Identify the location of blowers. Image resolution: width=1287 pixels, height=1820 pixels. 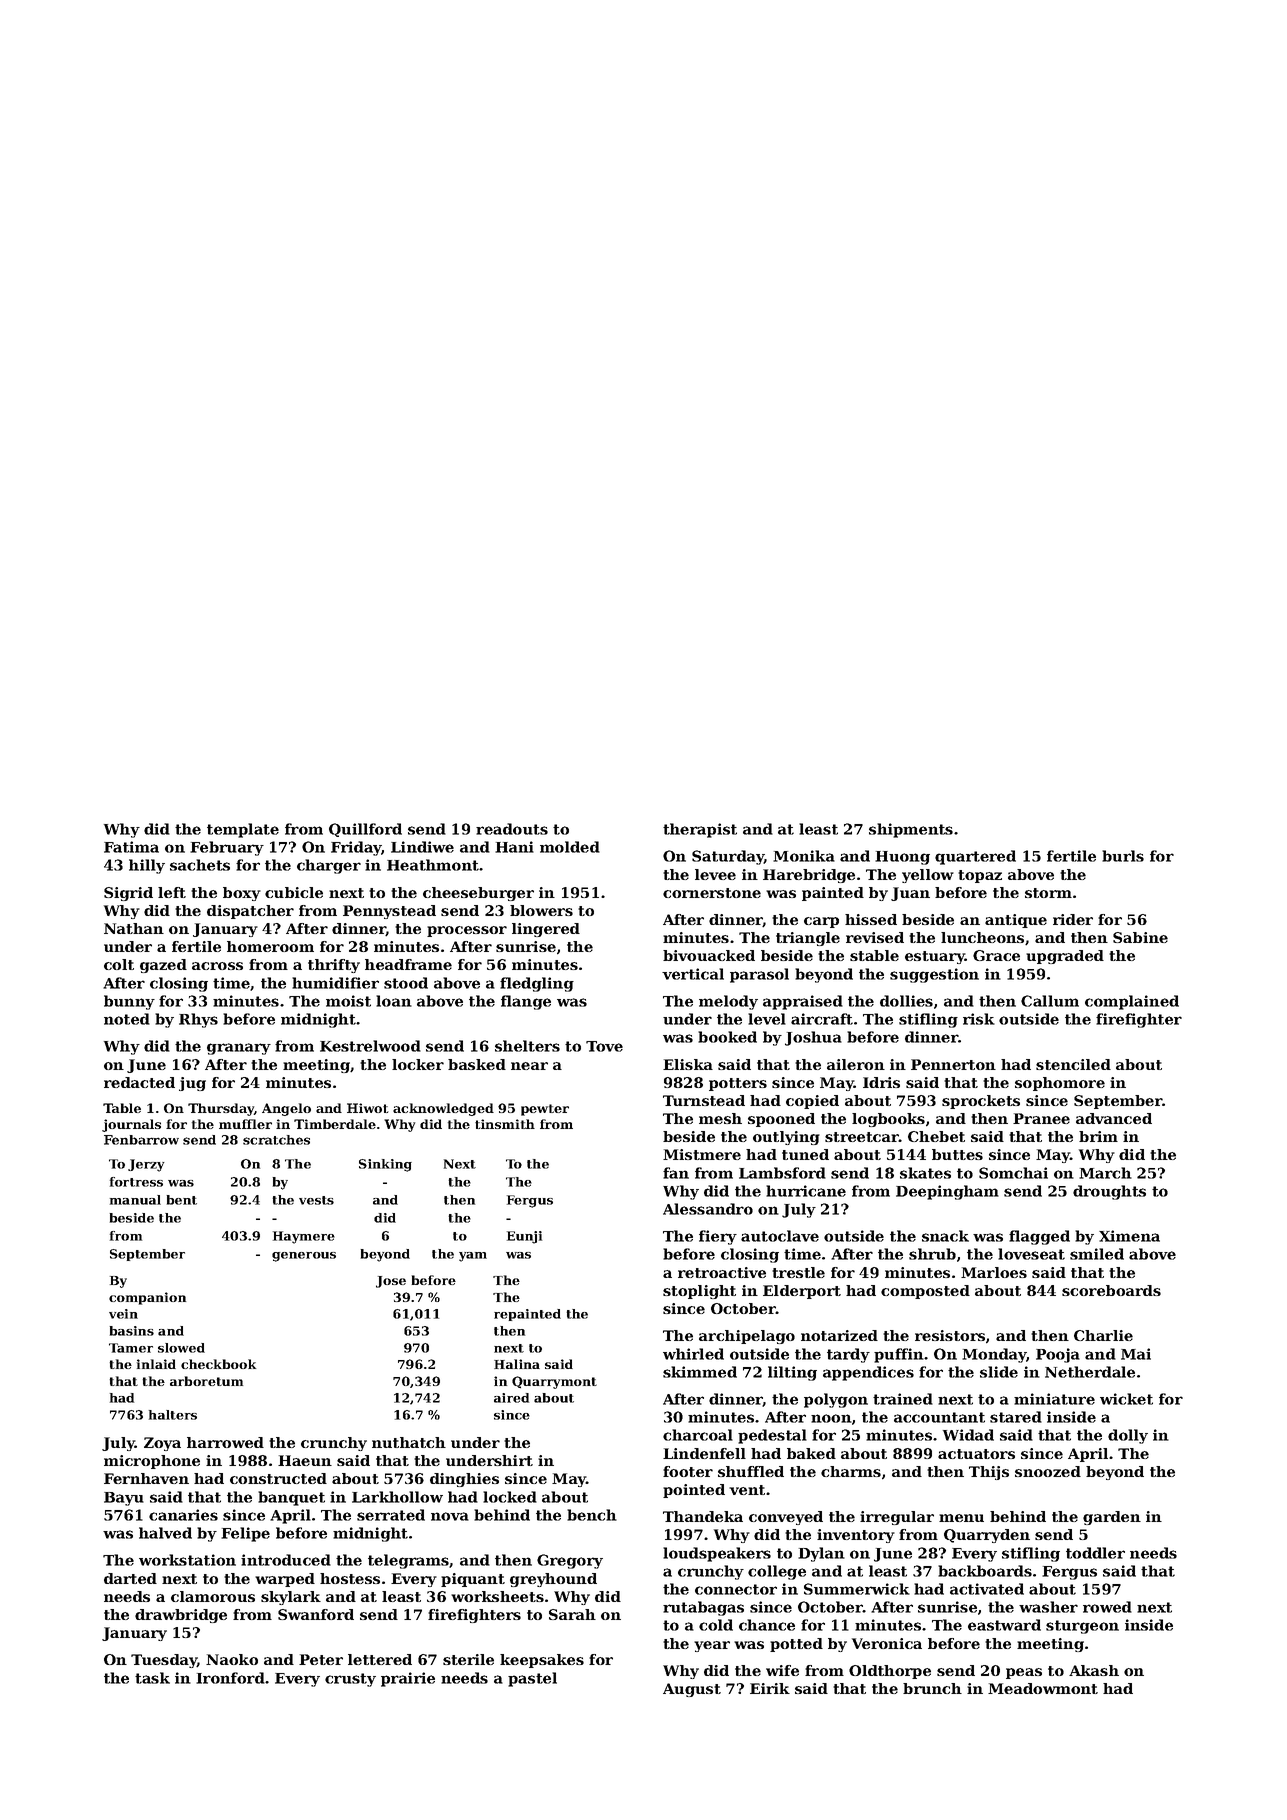
(541, 910).
